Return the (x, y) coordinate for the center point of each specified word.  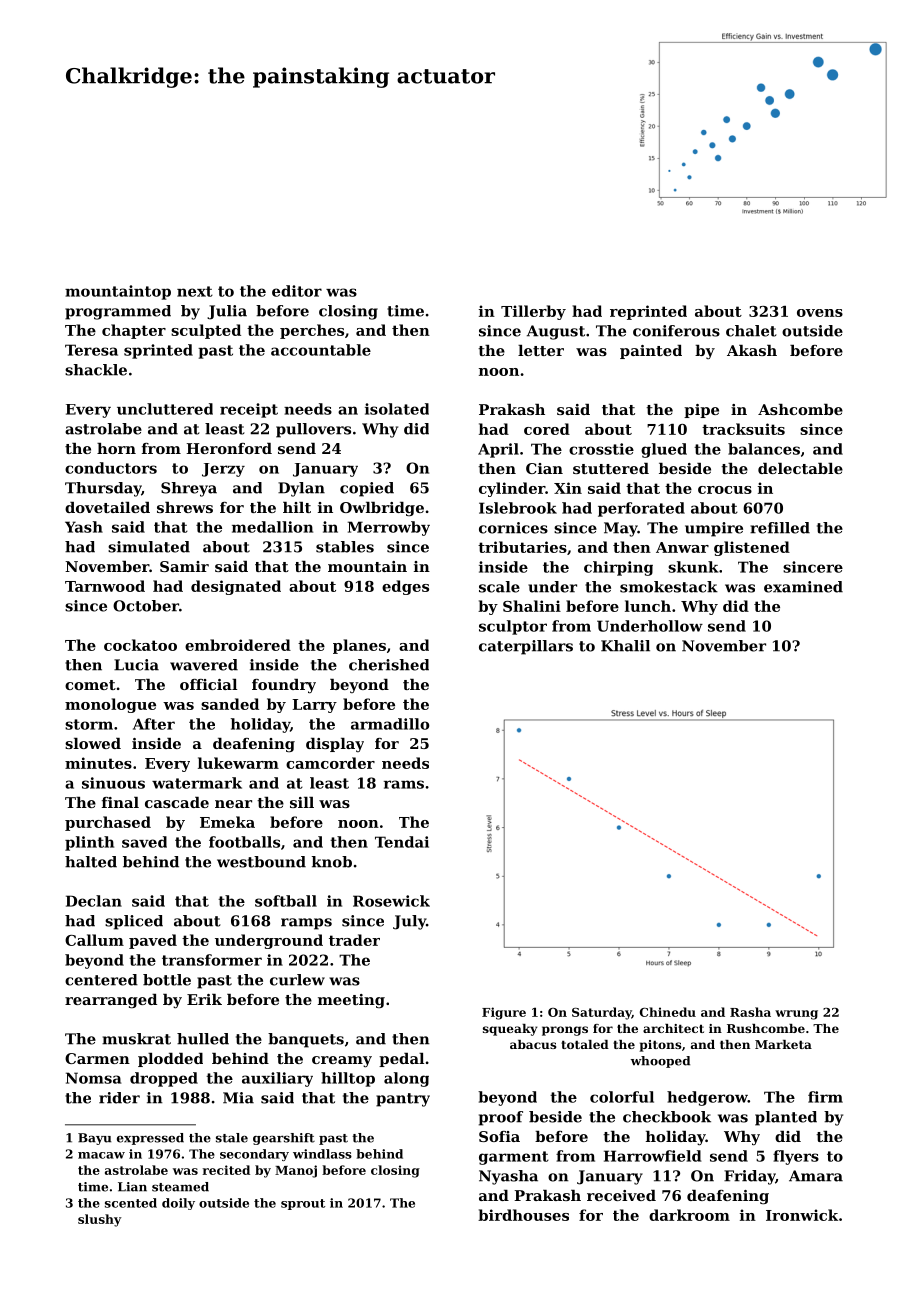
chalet (751, 331)
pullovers (313, 430)
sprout (303, 1204)
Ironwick (802, 1215)
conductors (111, 468)
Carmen (97, 1058)
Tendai (402, 842)
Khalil (625, 646)
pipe (701, 411)
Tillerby (533, 312)
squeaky (510, 1030)
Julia (227, 312)
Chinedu (668, 1012)
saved (144, 842)
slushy (100, 1220)
